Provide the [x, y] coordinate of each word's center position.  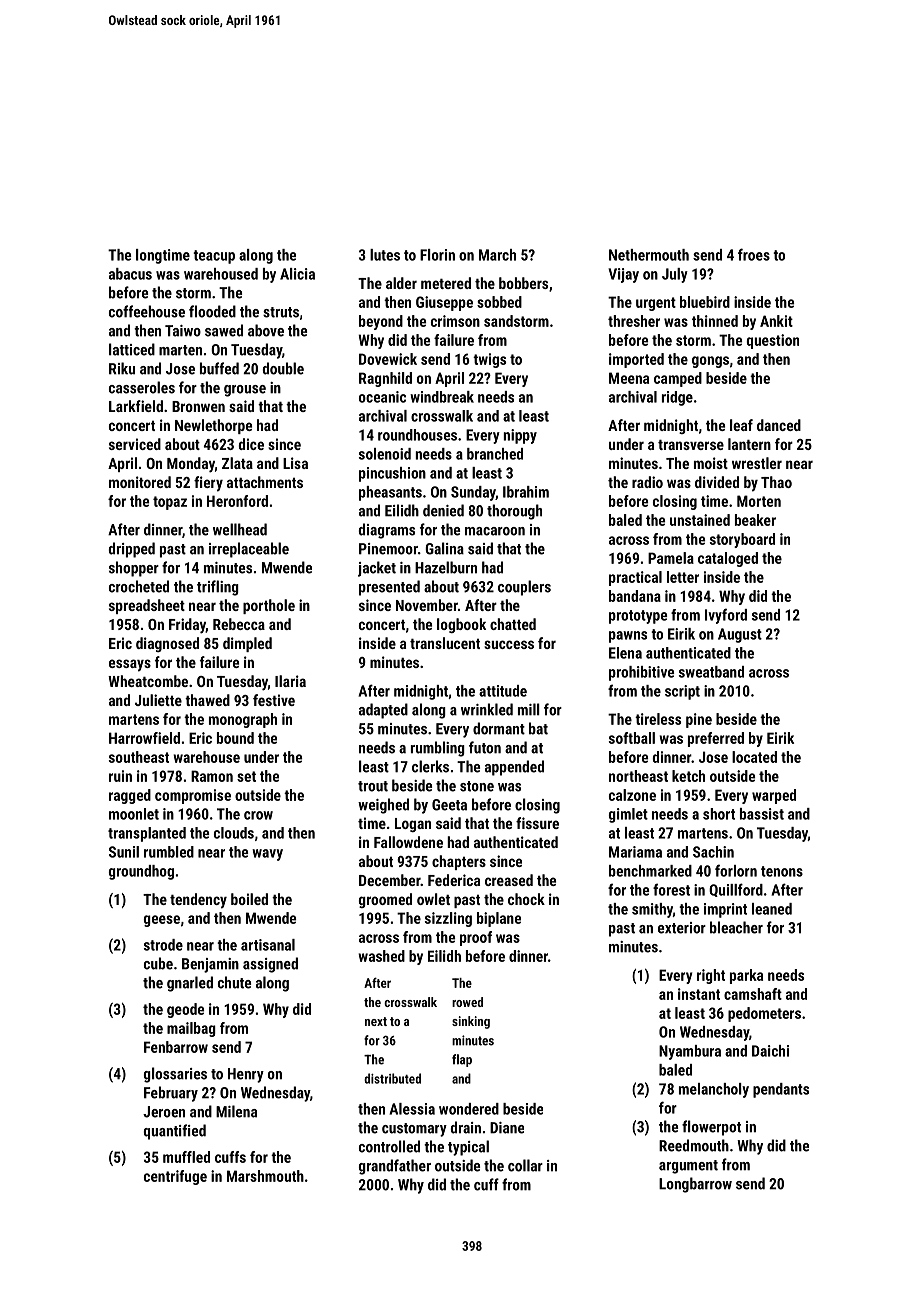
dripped [132, 550]
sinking [471, 1022]
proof [476, 938]
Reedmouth [694, 1145]
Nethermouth [649, 255]
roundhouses [417, 435]
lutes [385, 255]
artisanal [268, 945]
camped [678, 379]
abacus [130, 274]
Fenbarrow [176, 1047]
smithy [652, 910]
